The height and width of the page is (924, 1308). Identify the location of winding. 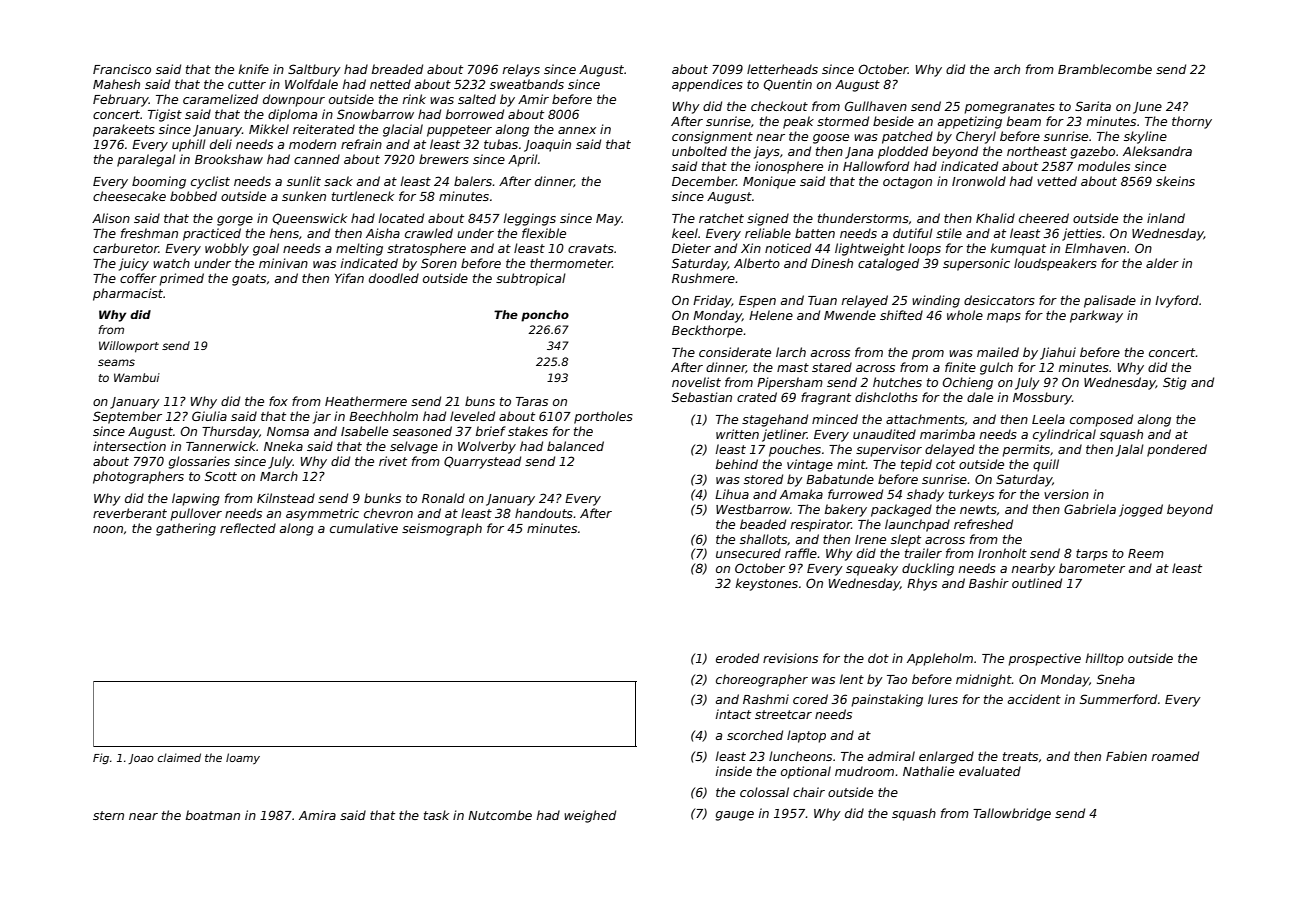
(936, 301).
